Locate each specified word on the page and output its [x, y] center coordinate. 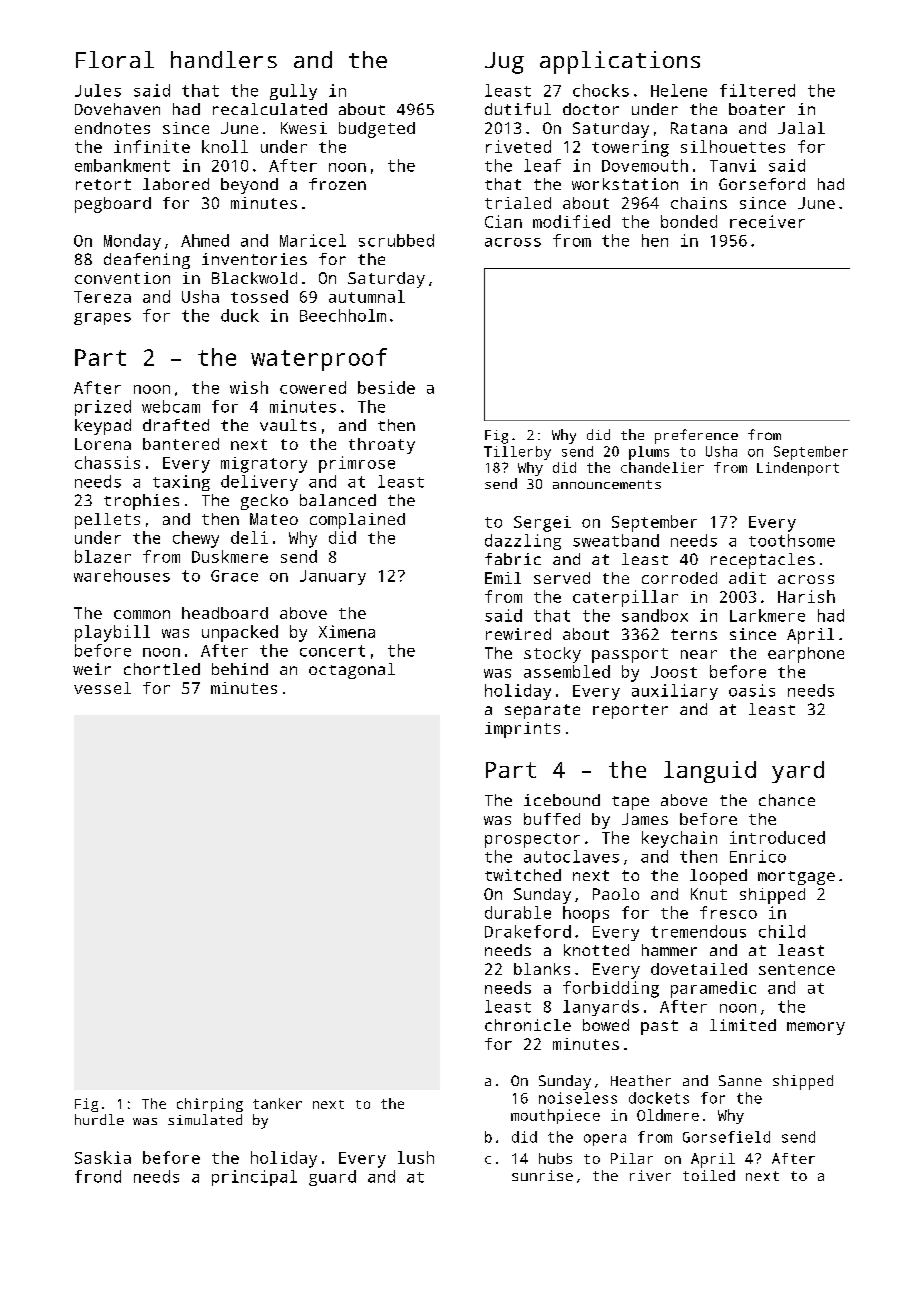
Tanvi [733, 165]
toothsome [792, 540]
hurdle [99, 1119]
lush [416, 1157]
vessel [102, 688]
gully [293, 92]
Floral [115, 59]
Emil [503, 578]
